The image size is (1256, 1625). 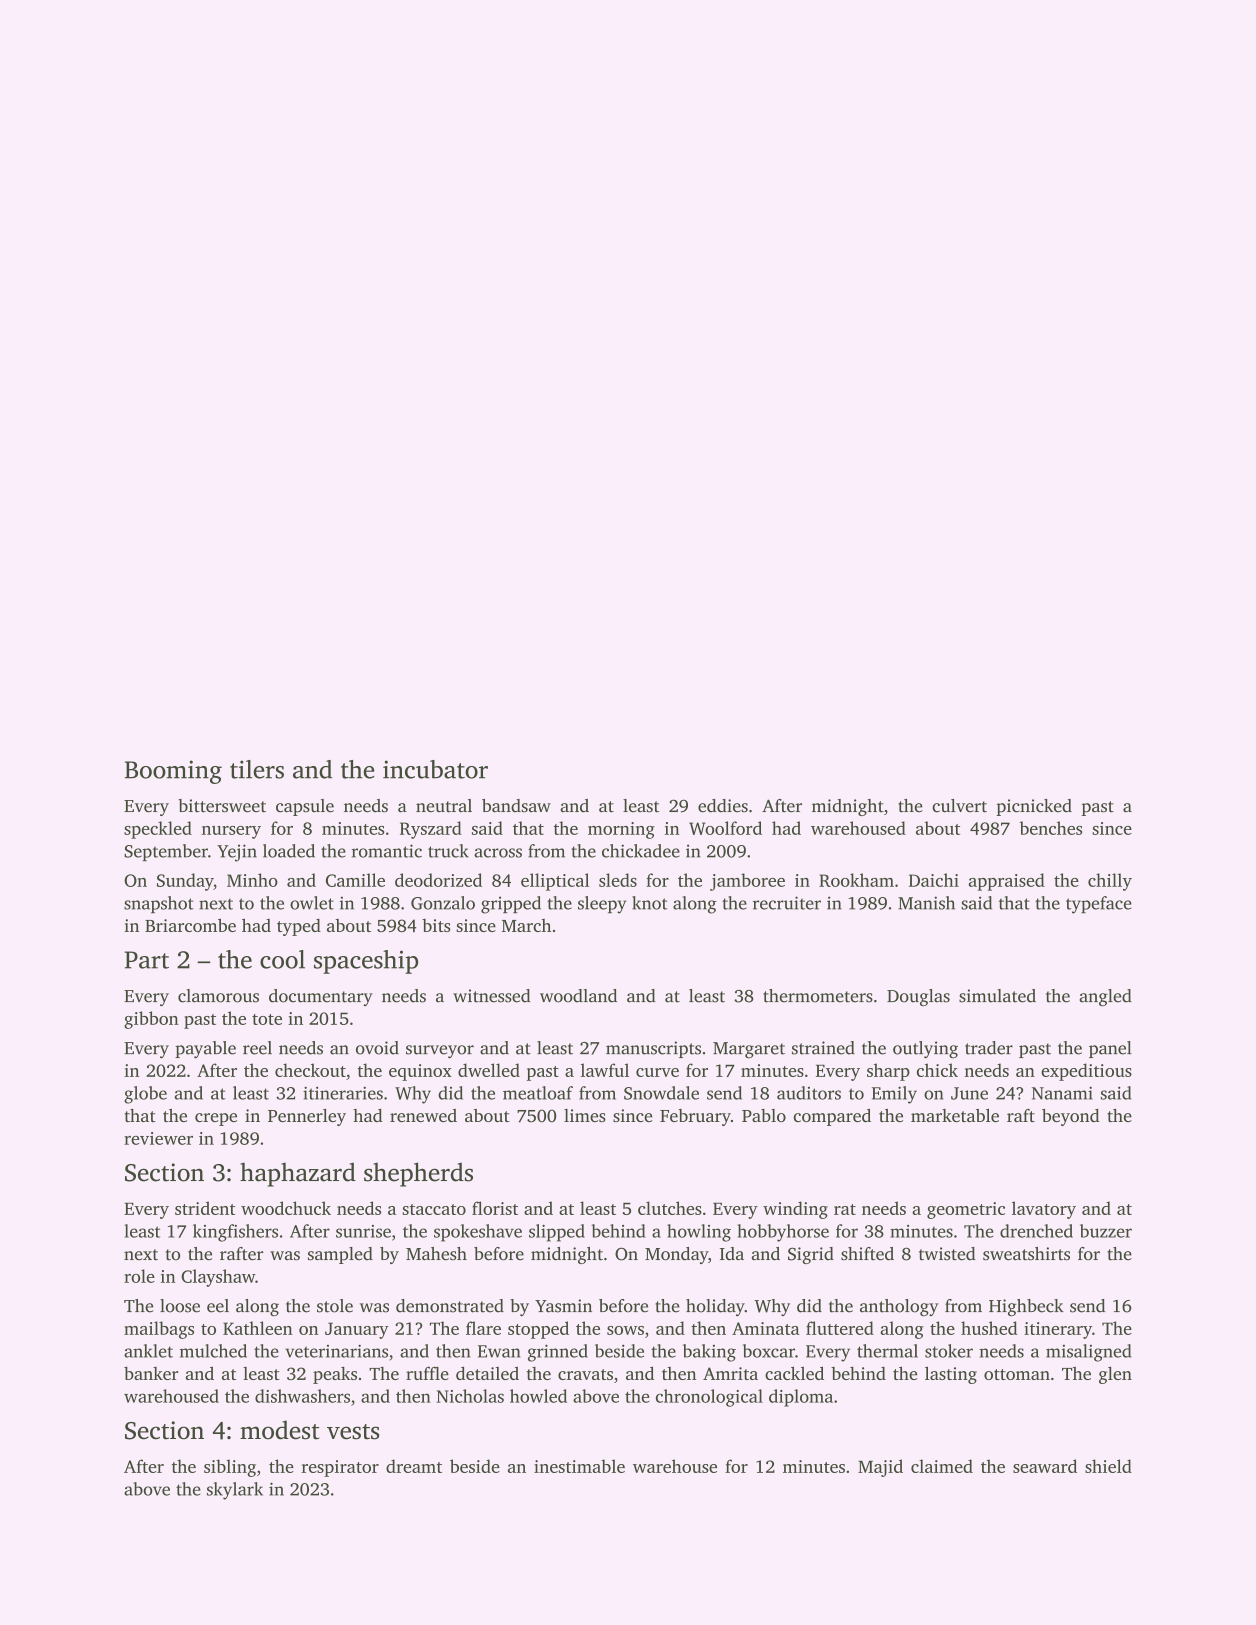 I want to click on claimed, so click(x=942, y=1466).
